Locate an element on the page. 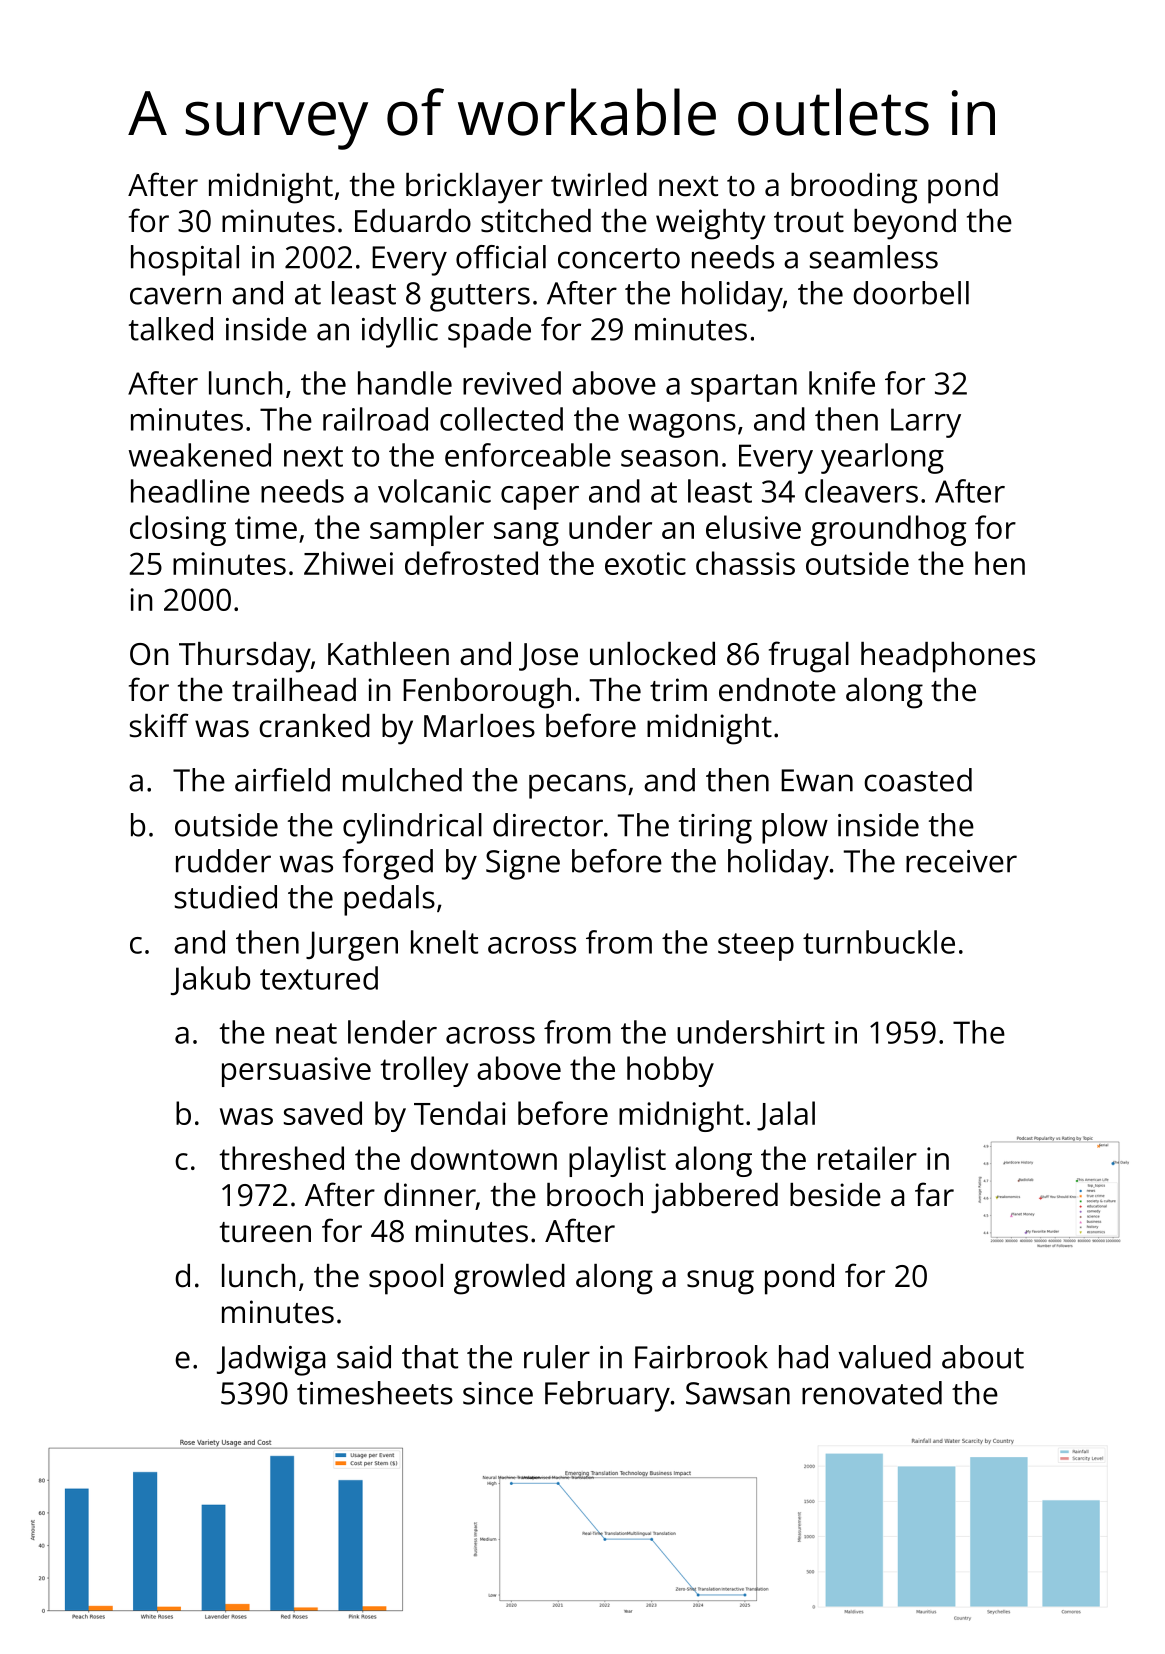 Image resolution: width=1165 pixels, height=1654 pixels. hospital is located at coordinates (185, 260).
